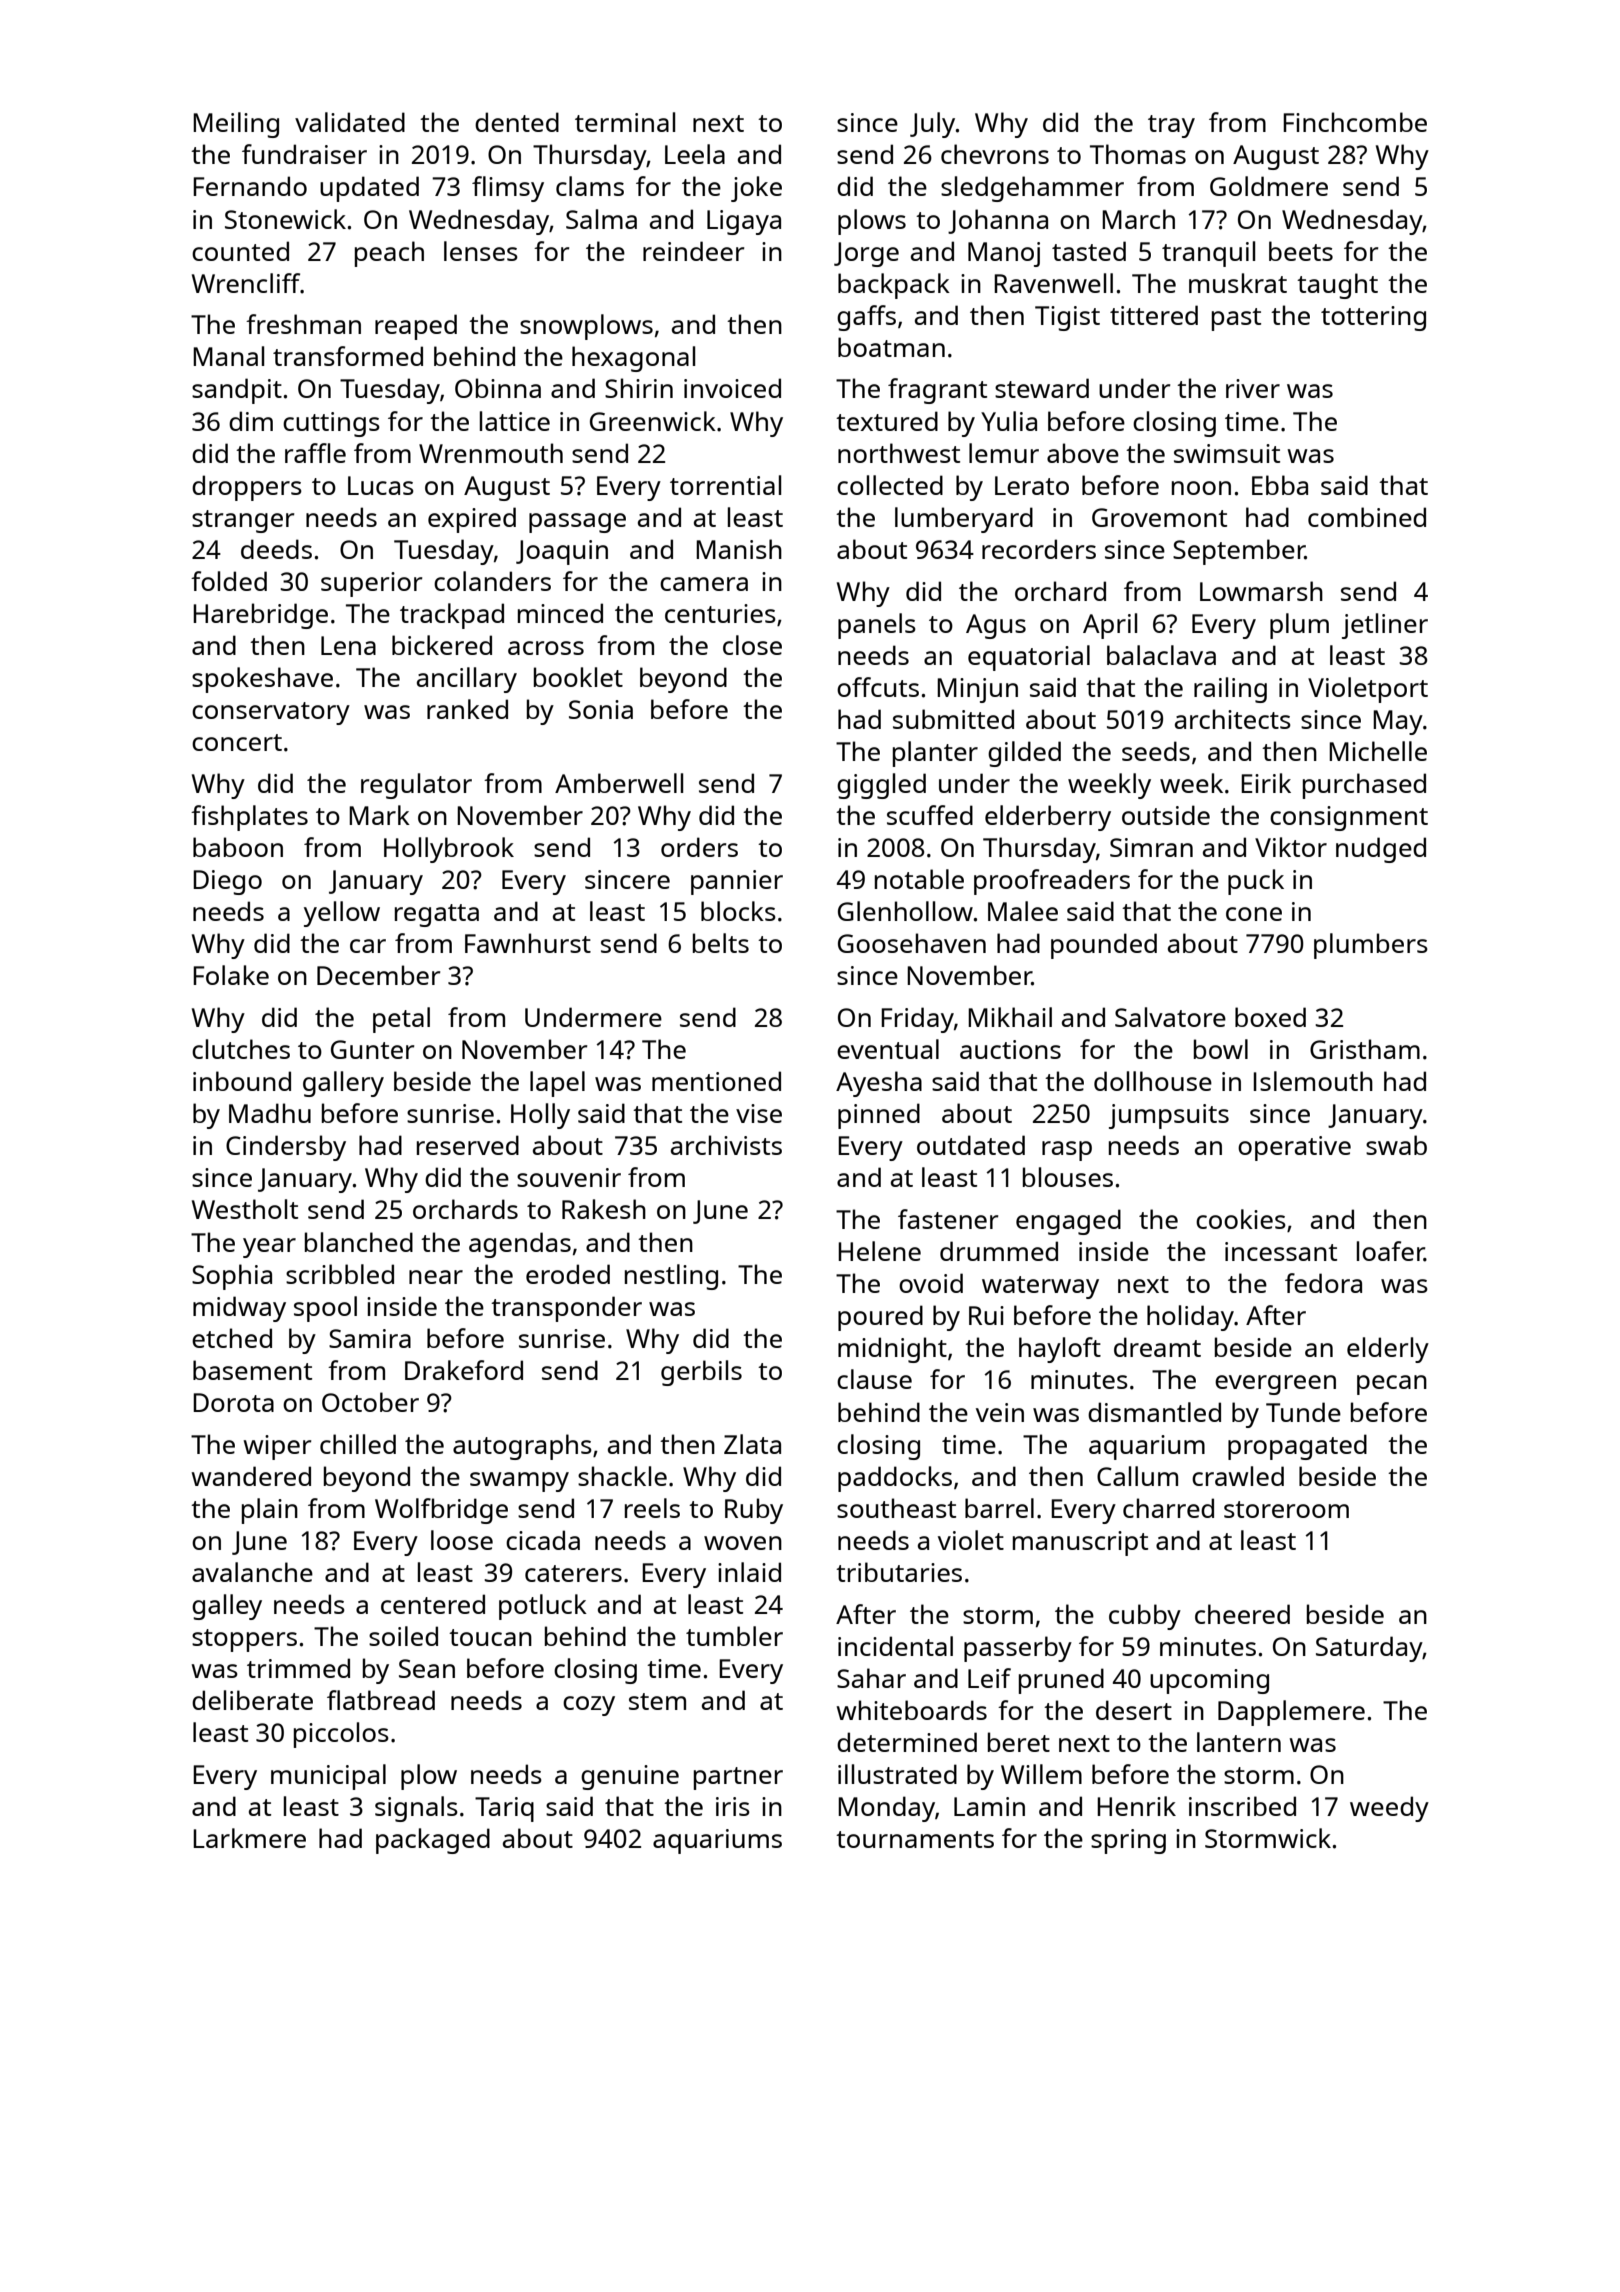  Describe the element at coordinates (227, 882) in the screenshot. I see `Diego` at that location.
